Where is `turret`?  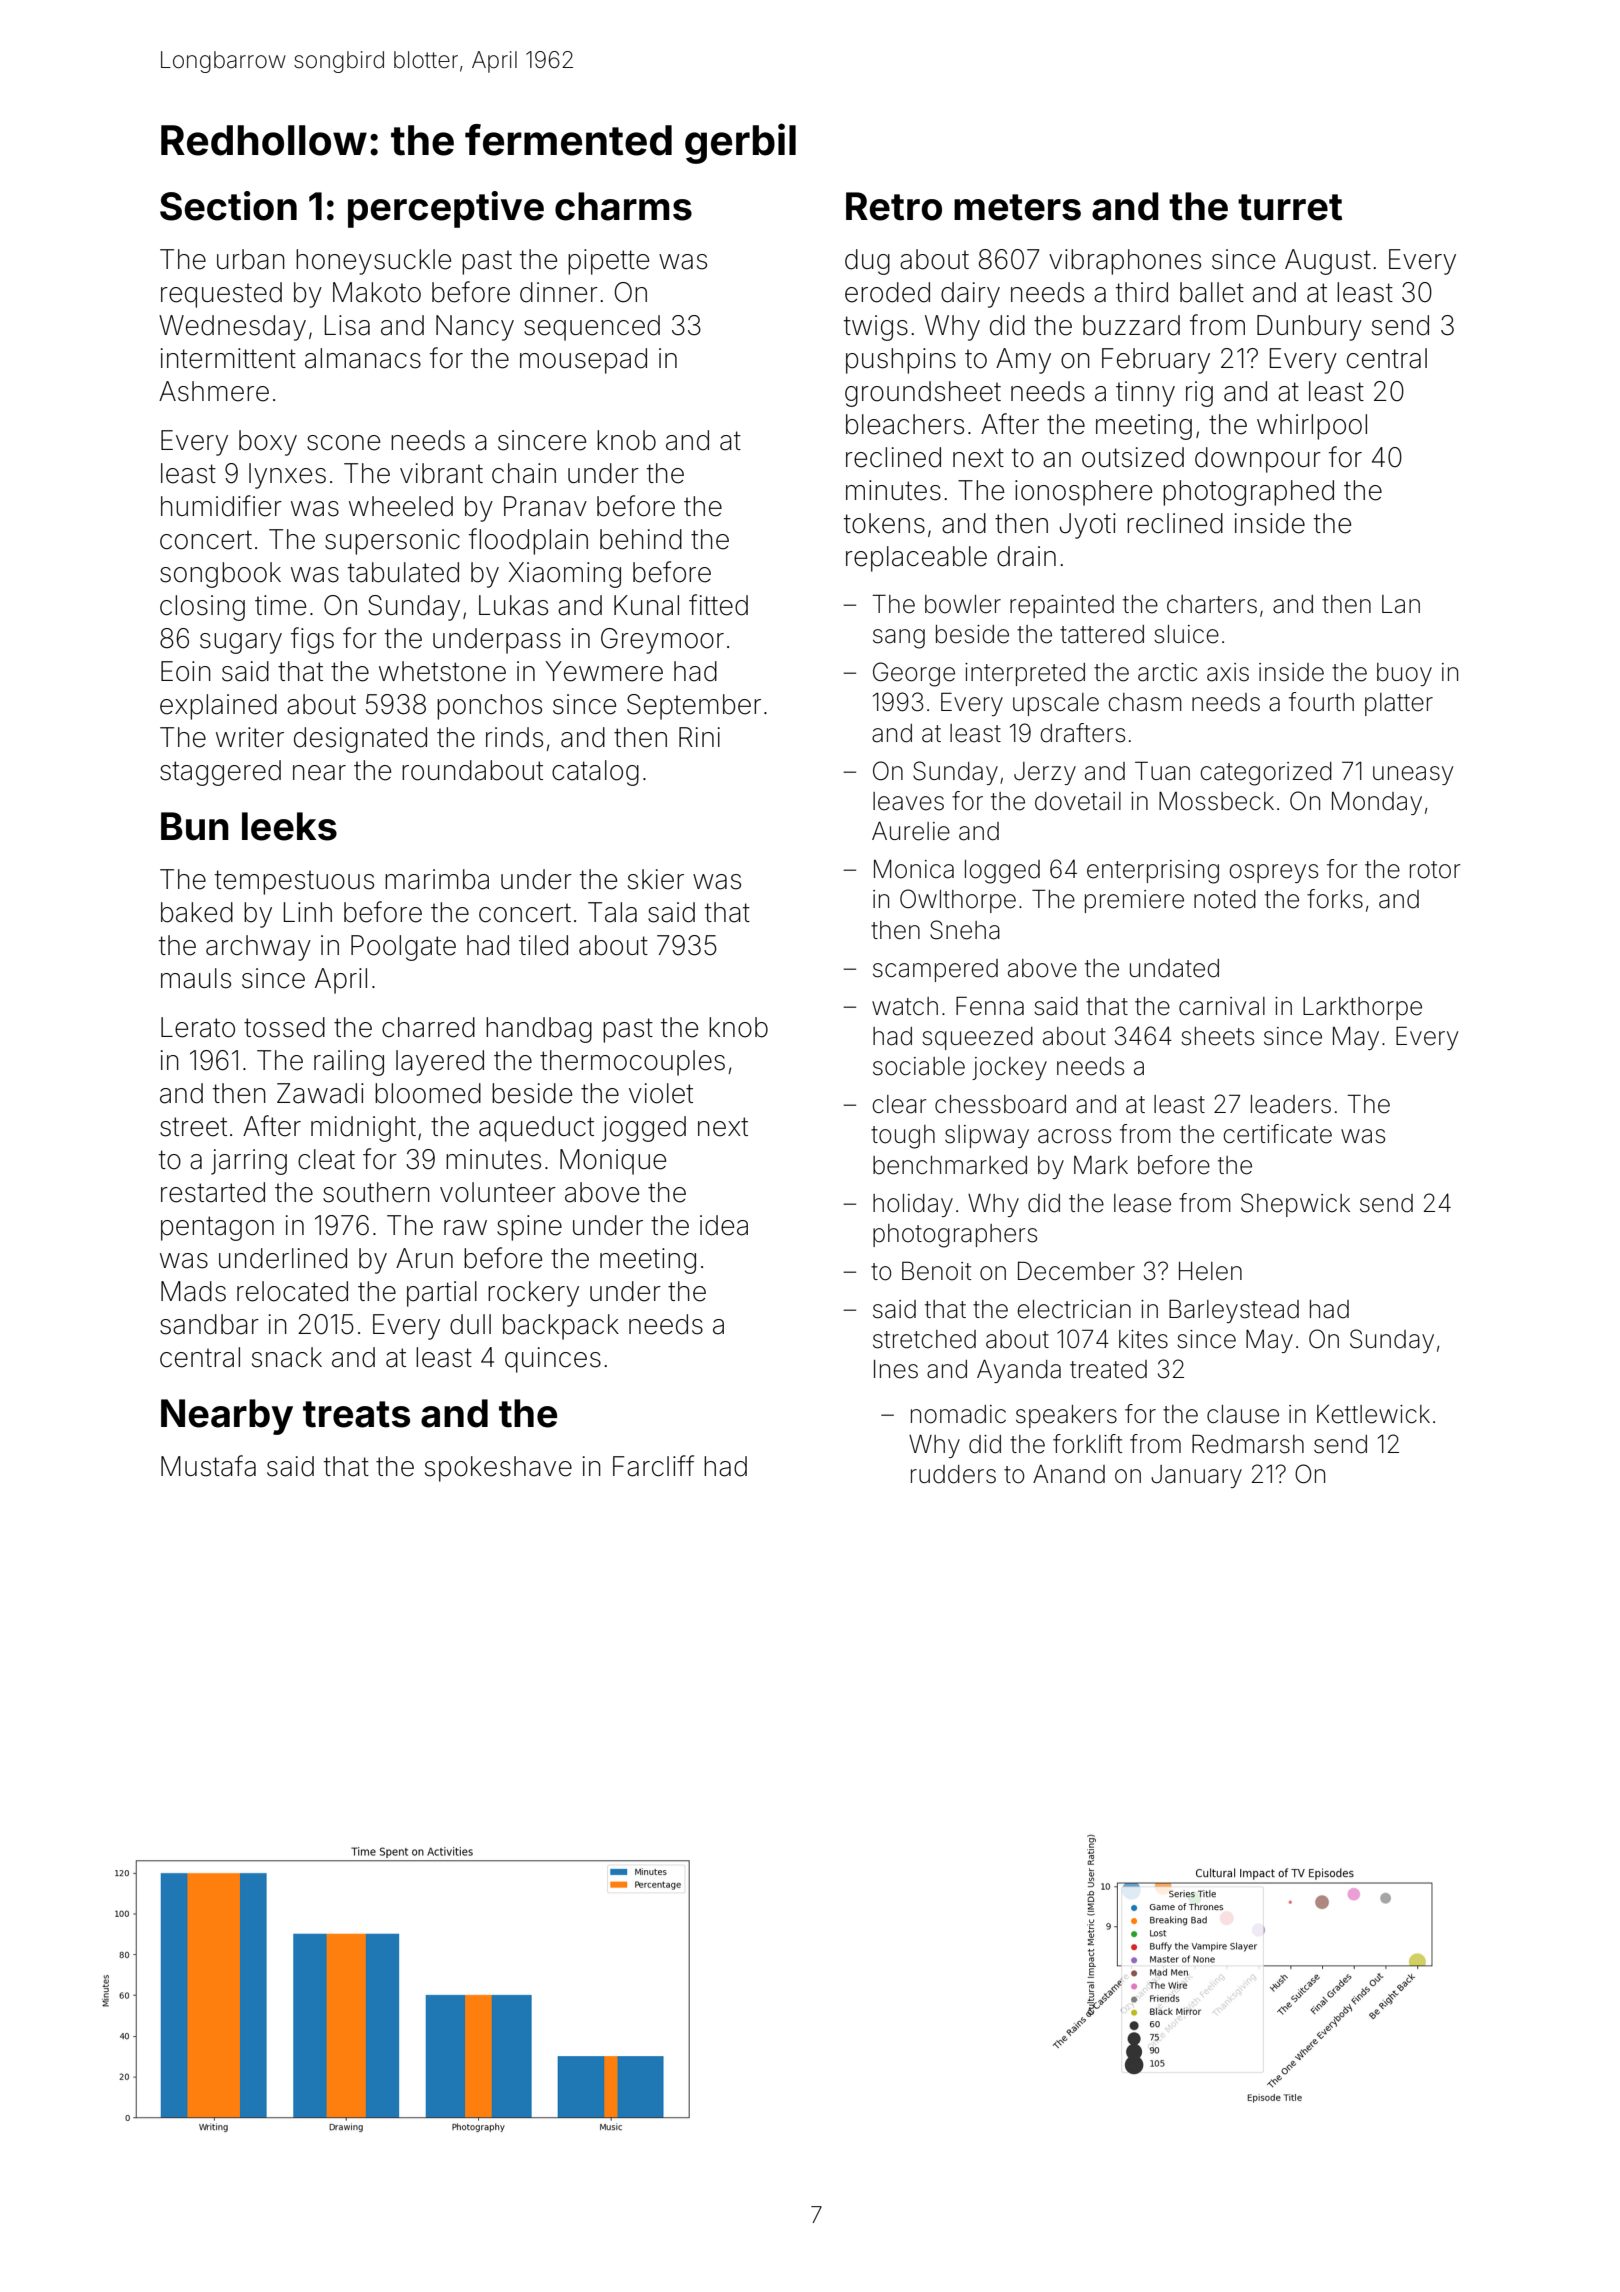
turret is located at coordinates (1290, 207).
